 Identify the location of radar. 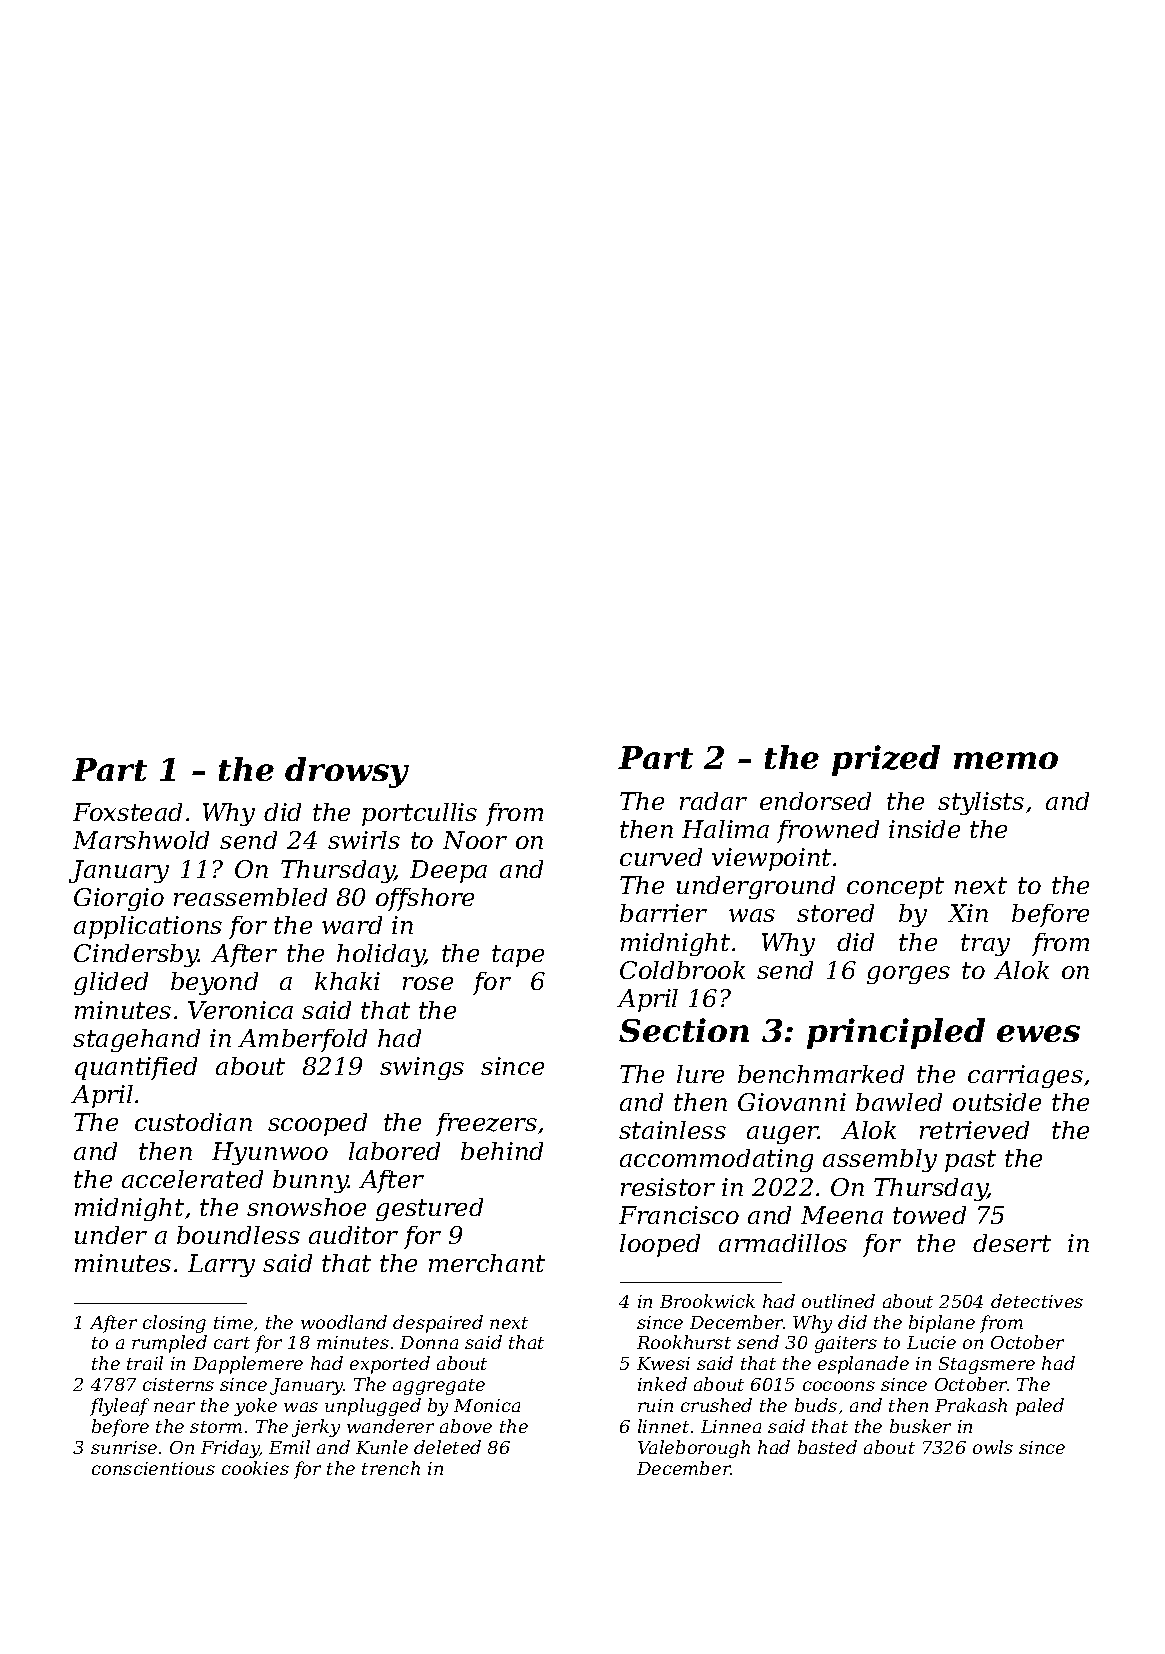
(713, 801).
